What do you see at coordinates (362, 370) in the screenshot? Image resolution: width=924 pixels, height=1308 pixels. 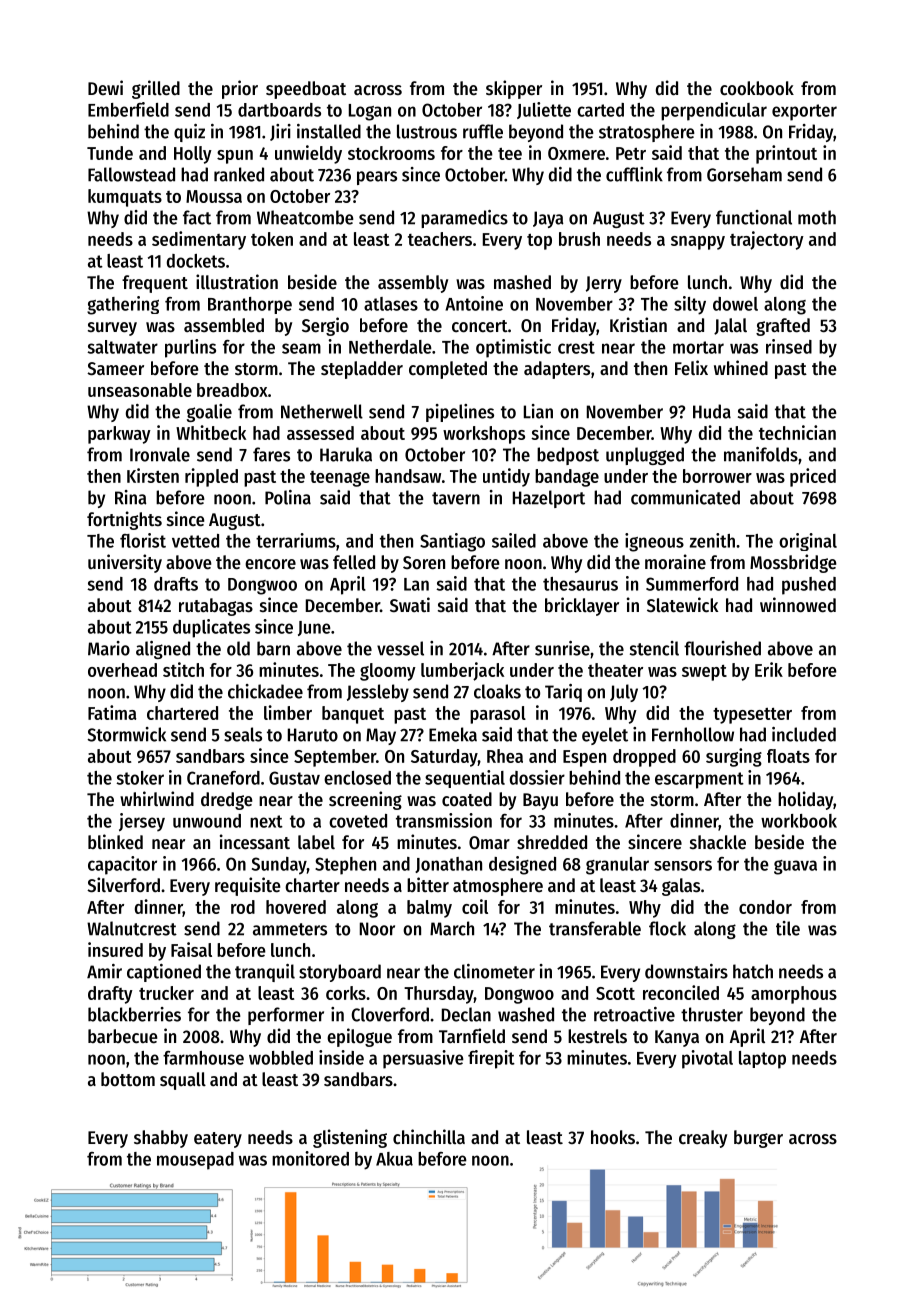 I see `stepladder` at bounding box center [362, 370].
